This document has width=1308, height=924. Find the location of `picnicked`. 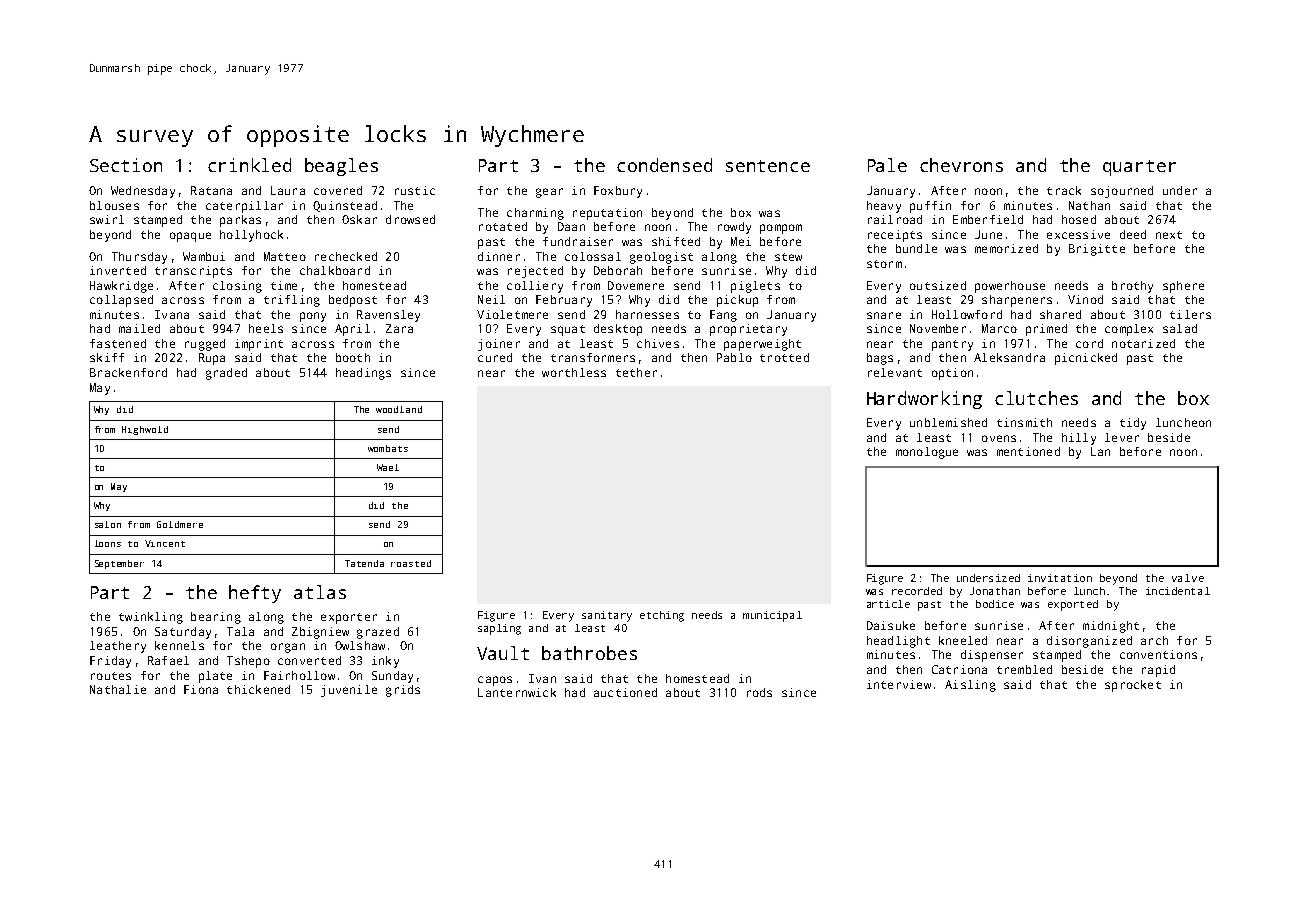

picnicked is located at coordinates (1086, 359).
